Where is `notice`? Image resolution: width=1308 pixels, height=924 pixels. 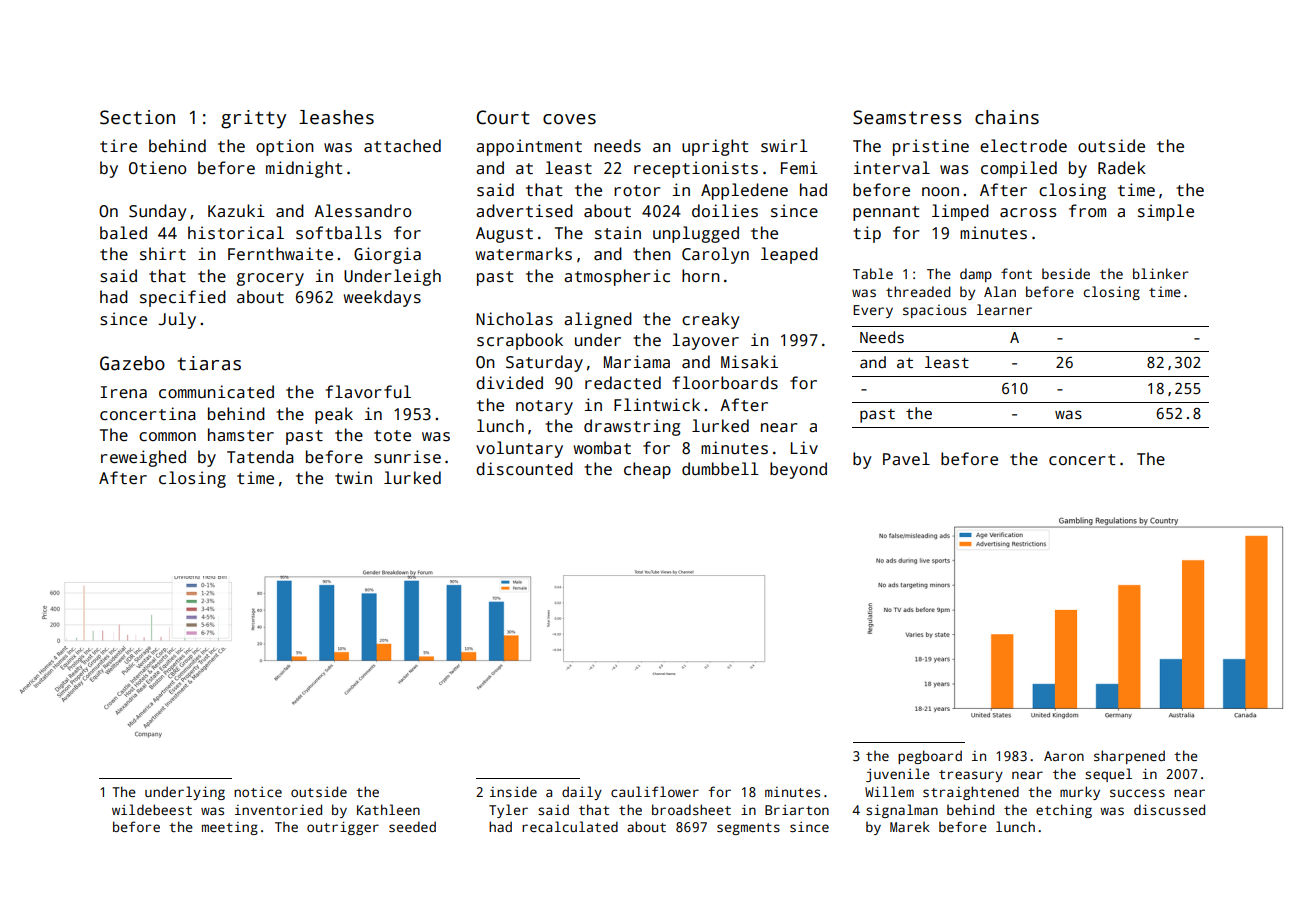
notice is located at coordinates (258, 792).
